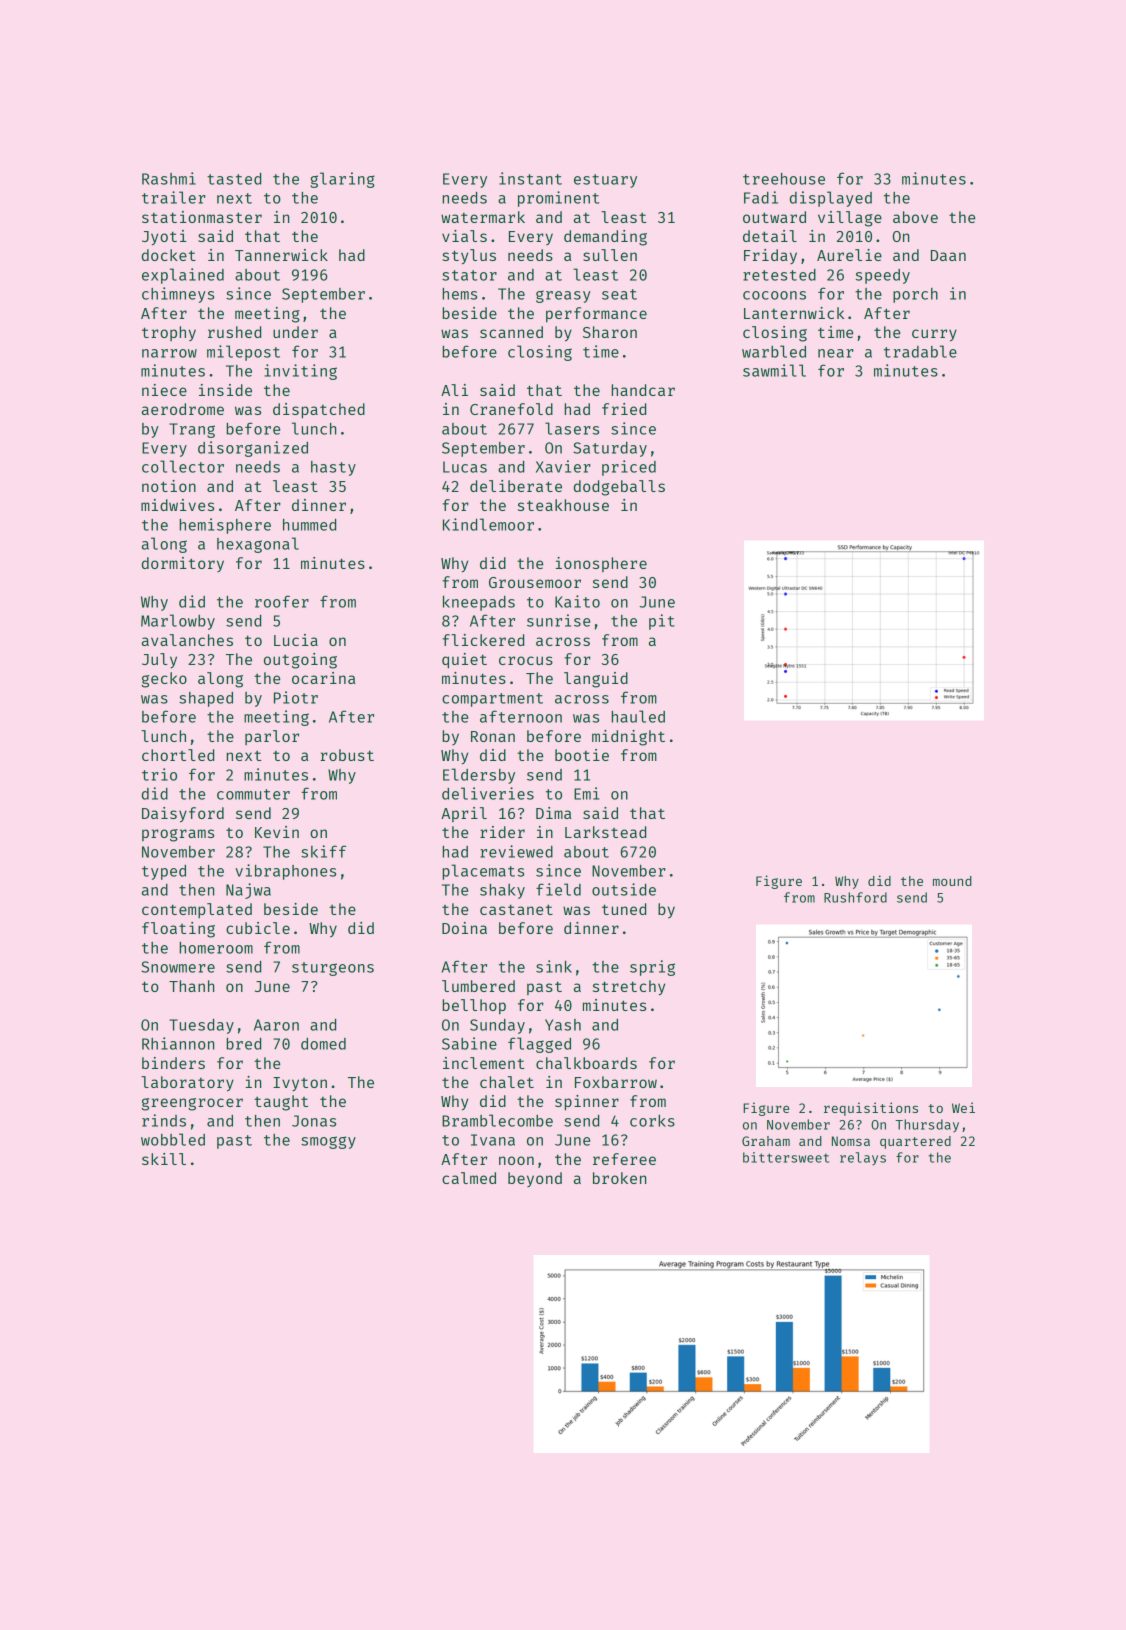  Describe the element at coordinates (342, 180) in the image. I see `glaring` at that location.
